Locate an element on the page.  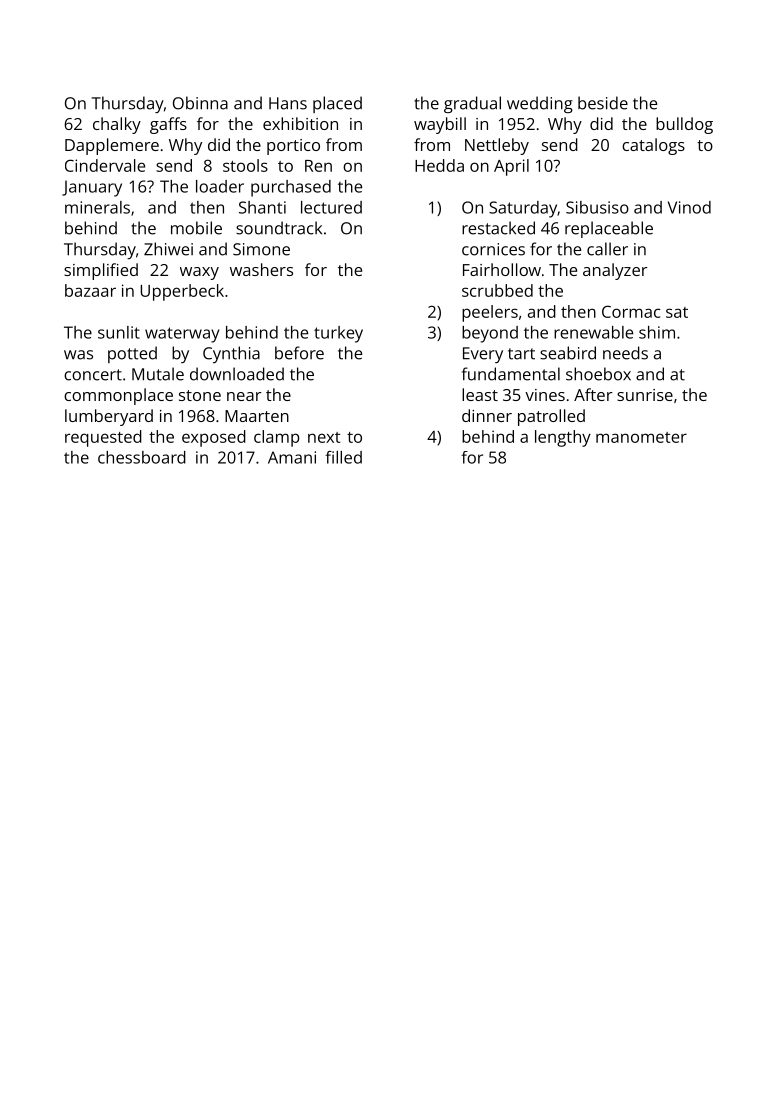
chessboard is located at coordinates (142, 457).
